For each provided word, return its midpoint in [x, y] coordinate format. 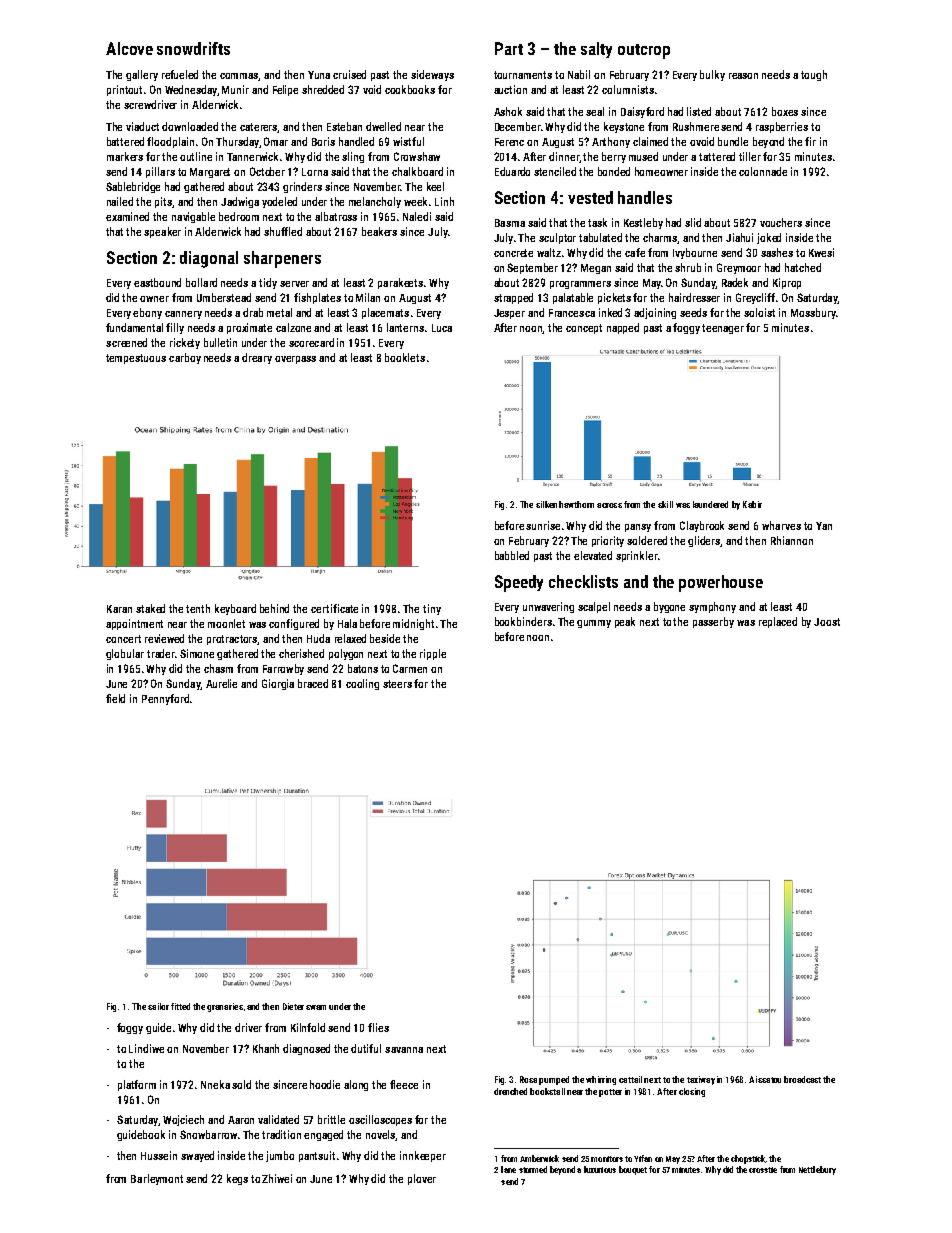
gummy [594, 624]
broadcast [802, 1079]
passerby [713, 622]
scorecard [311, 342]
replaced [778, 622]
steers [397, 684]
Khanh [266, 1048]
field [115, 698]
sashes [777, 252]
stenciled [555, 171]
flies [378, 1027]
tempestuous [136, 359]
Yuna [319, 75]
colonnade [763, 171]
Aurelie [221, 683]
